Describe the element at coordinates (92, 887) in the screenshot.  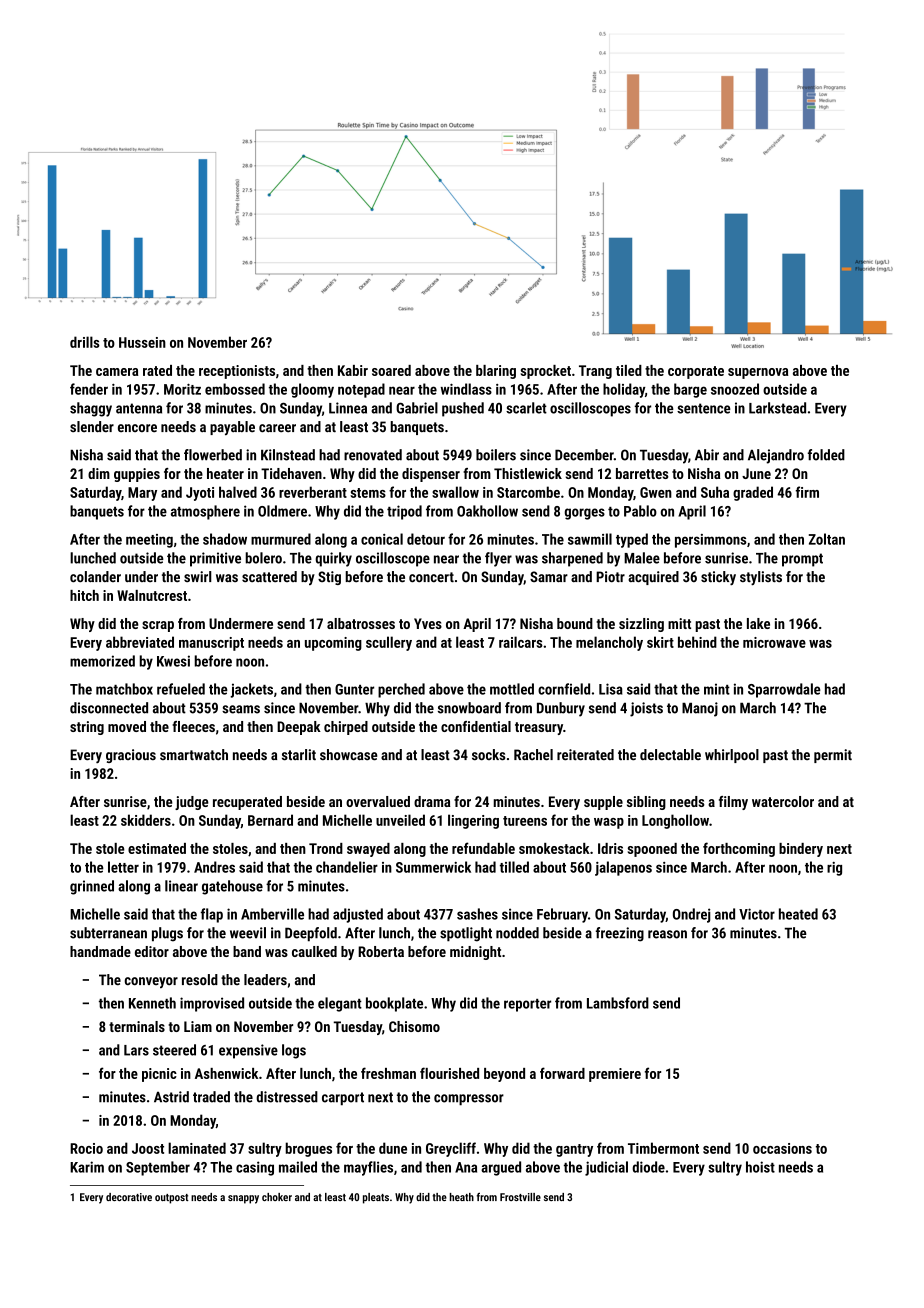
I see `grinned` at that location.
